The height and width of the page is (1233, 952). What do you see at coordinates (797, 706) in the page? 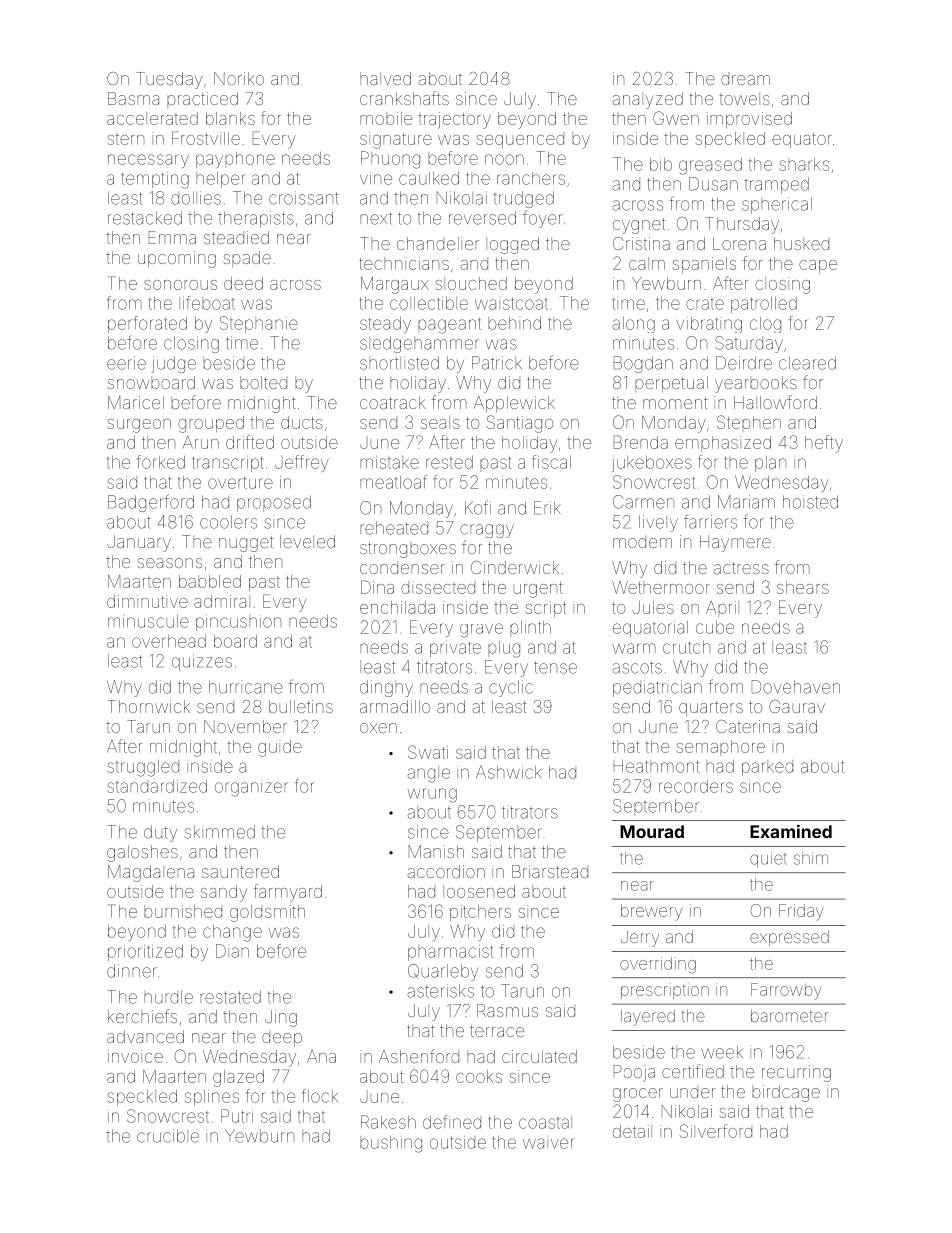
I see `Gaurav` at bounding box center [797, 706].
